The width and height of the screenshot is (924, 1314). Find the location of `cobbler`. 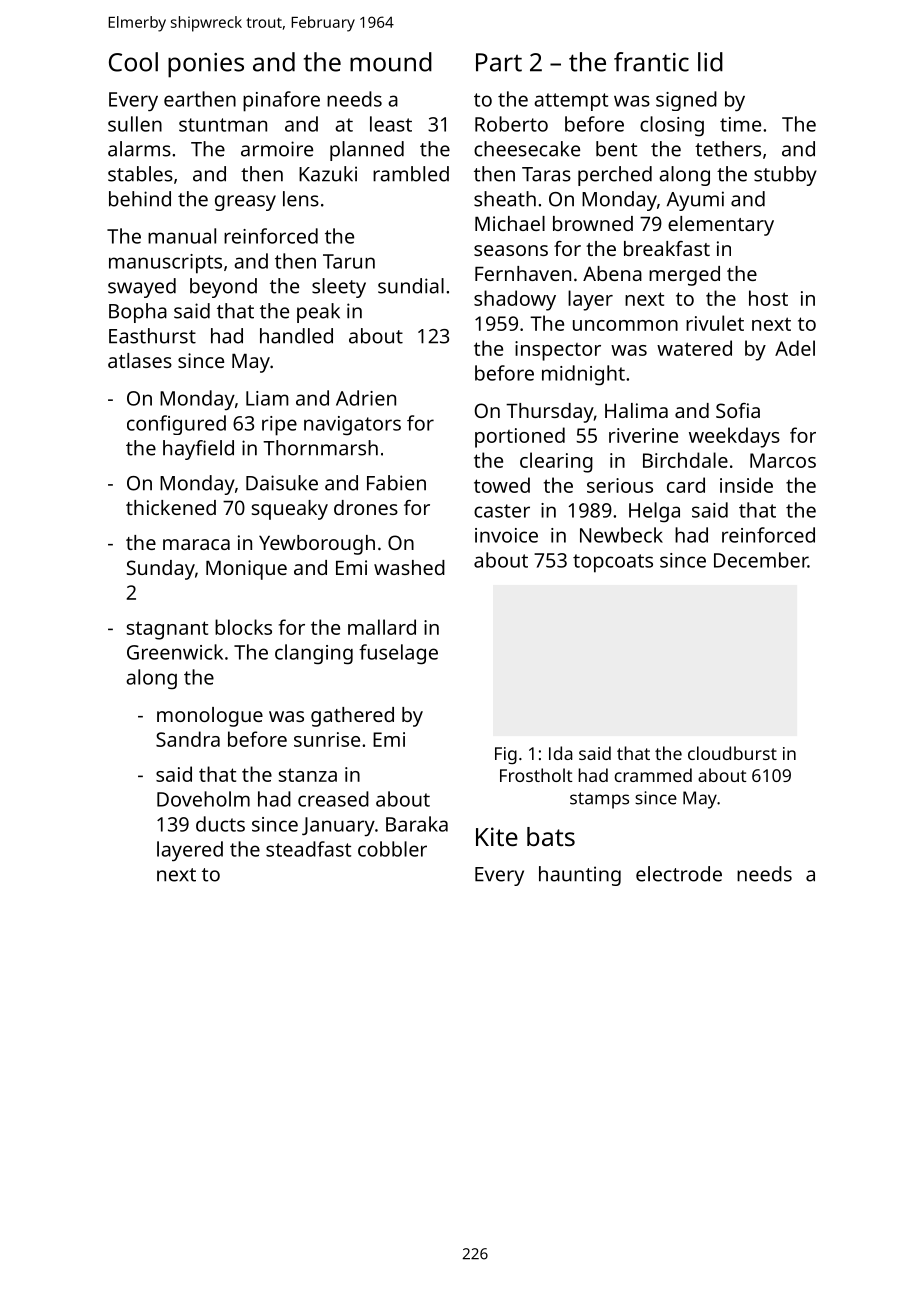

cobbler is located at coordinates (392, 849).
